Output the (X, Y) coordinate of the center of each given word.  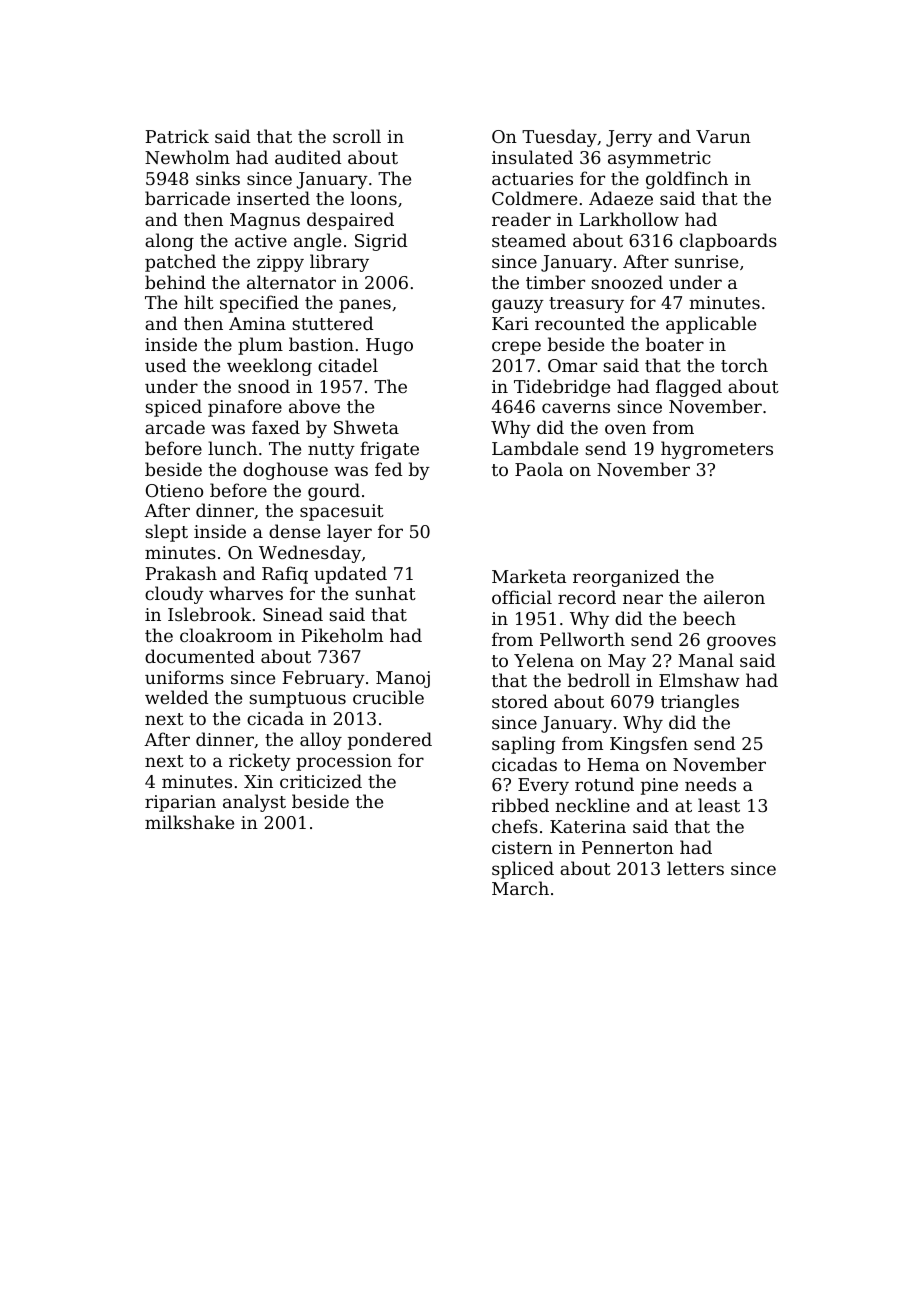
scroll (357, 136)
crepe (516, 348)
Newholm (187, 157)
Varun (723, 136)
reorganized (626, 578)
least (719, 805)
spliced (523, 870)
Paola (539, 469)
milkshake (189, 822)
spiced (173, 408)
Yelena (544, 660)
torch (744, 365)
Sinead (293, 614)
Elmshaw (699, 680)
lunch (232, 448)
